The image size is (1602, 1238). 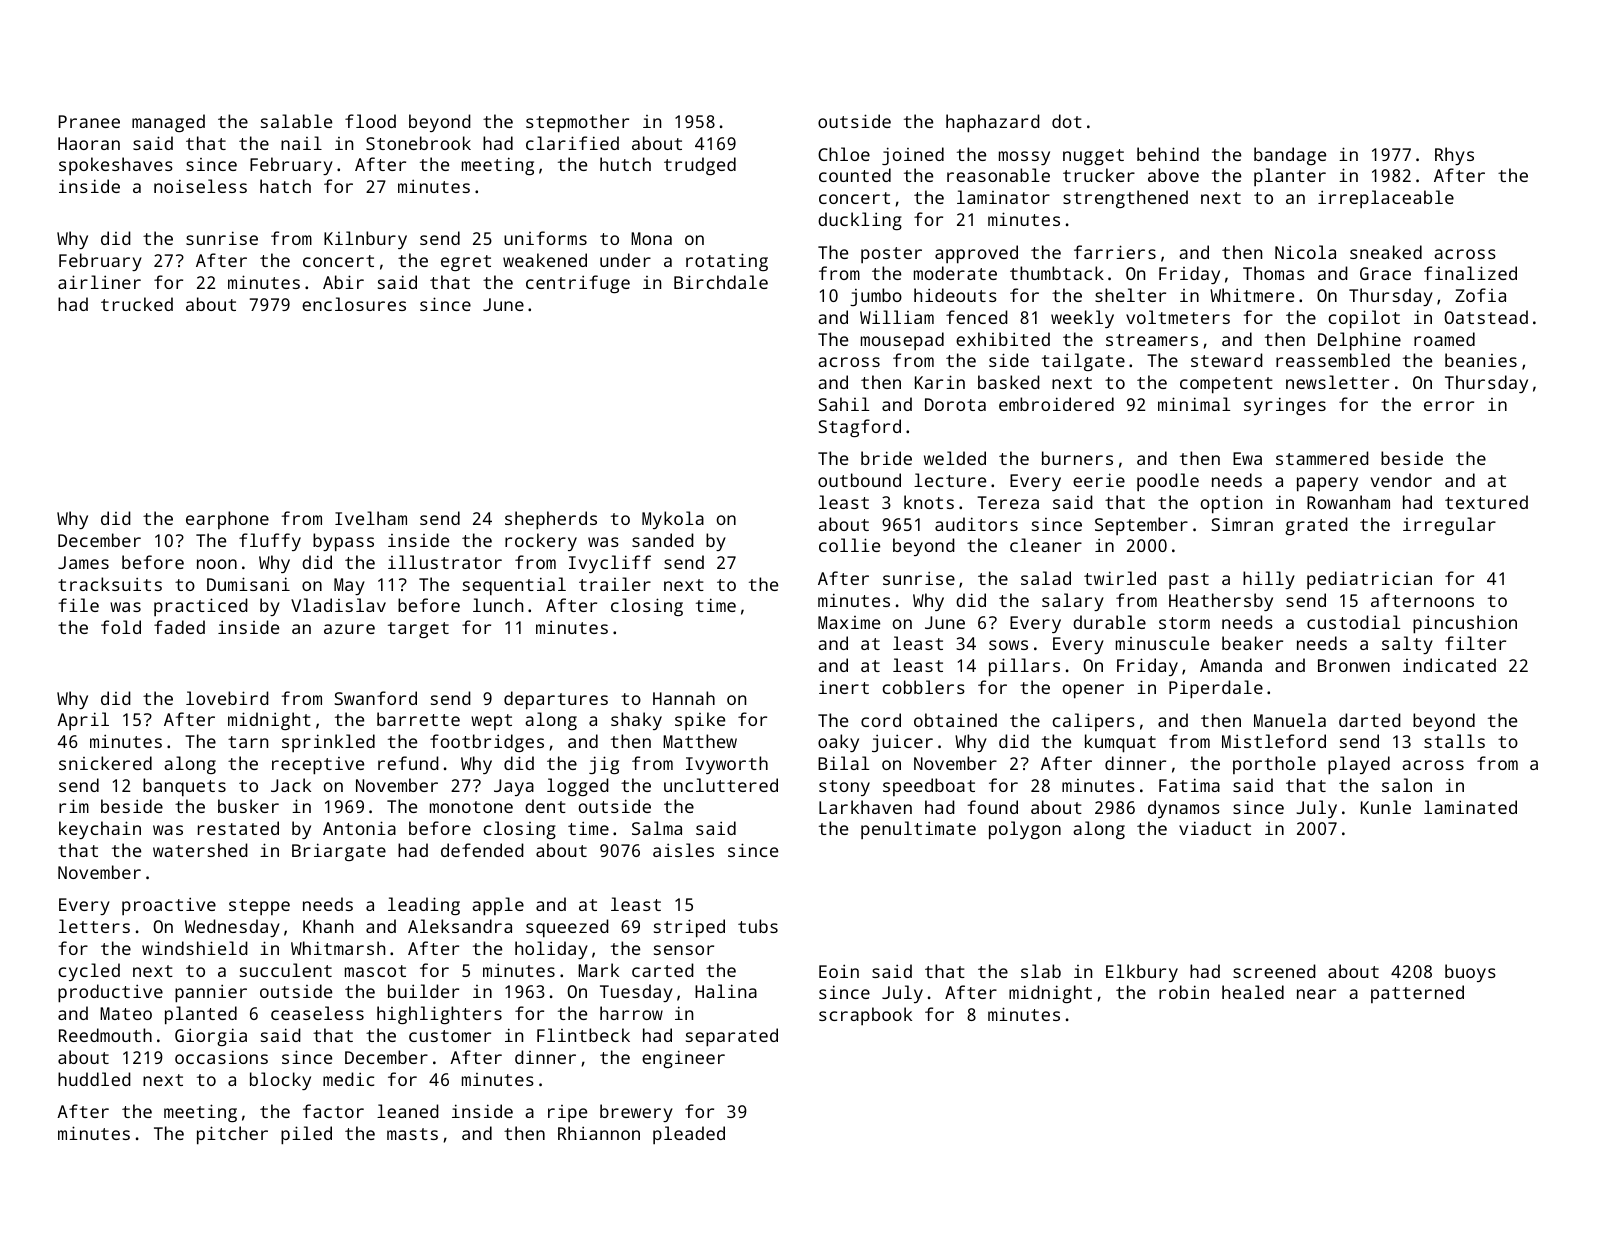 What do you see at coordinates (1067, 121) in the page?
I see `dot` at bounding box center [1067, 121].
